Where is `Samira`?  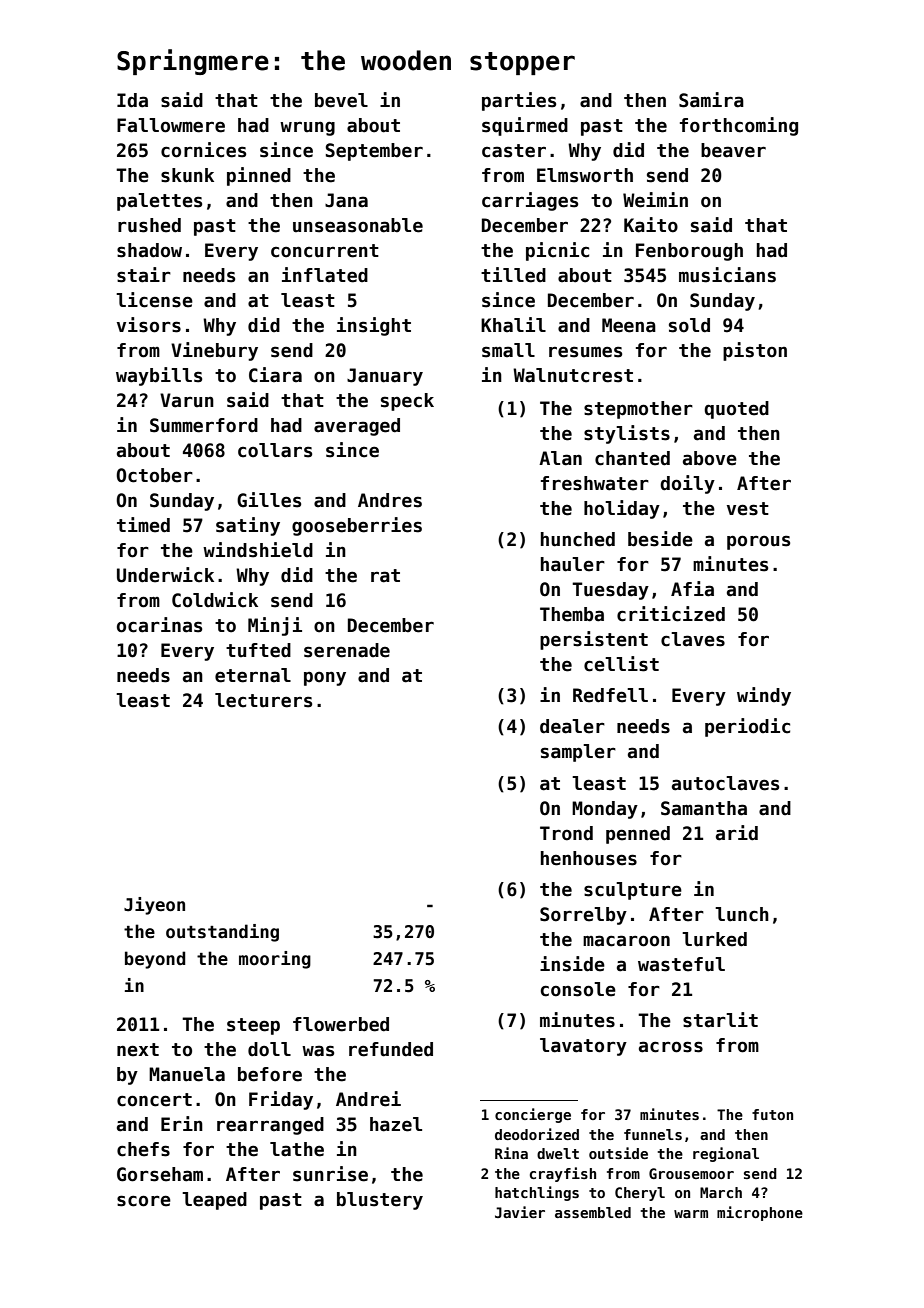 Samira is located at coordinates (711, 100).
